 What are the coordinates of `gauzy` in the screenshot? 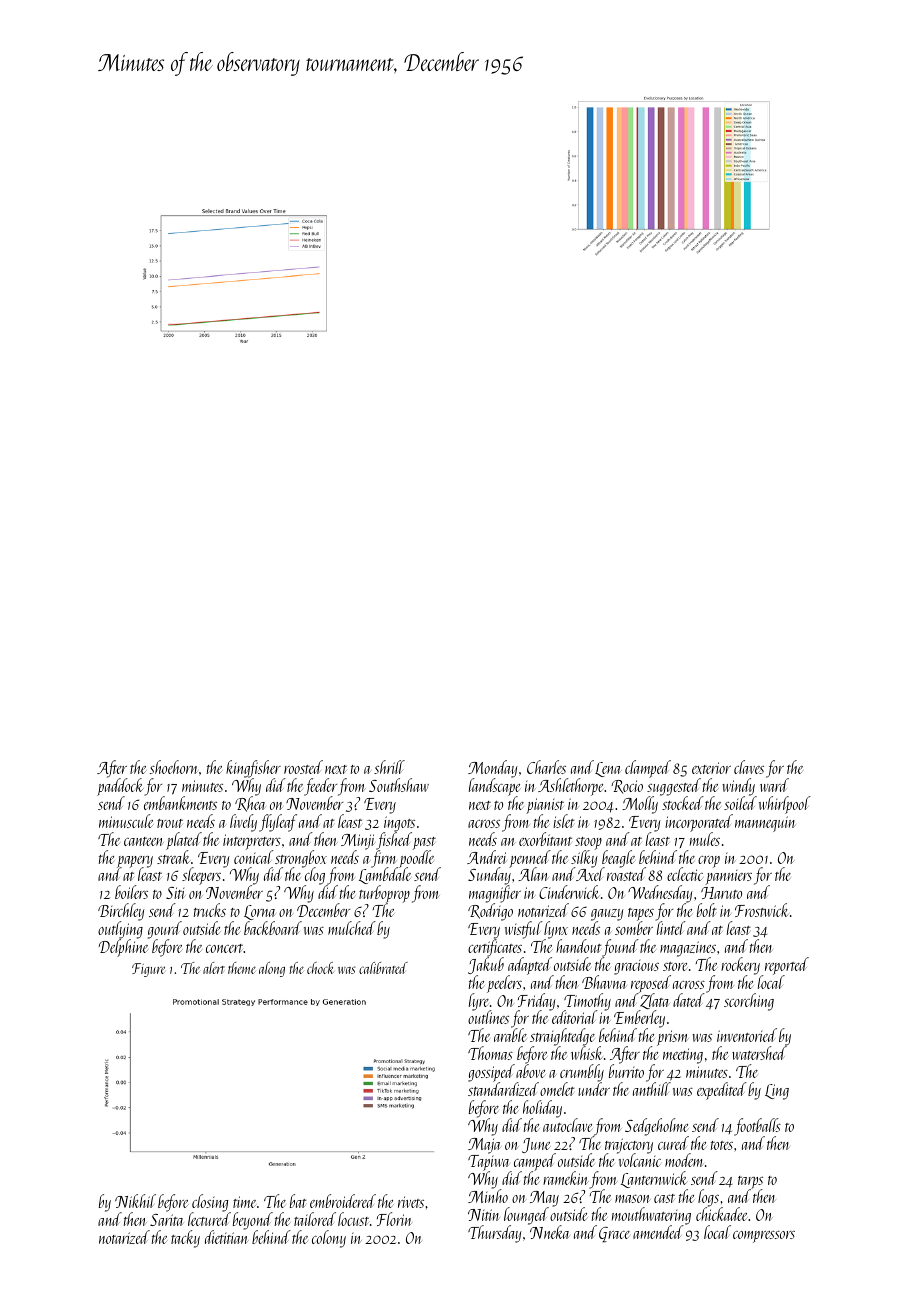 It's located at (607, 915).
